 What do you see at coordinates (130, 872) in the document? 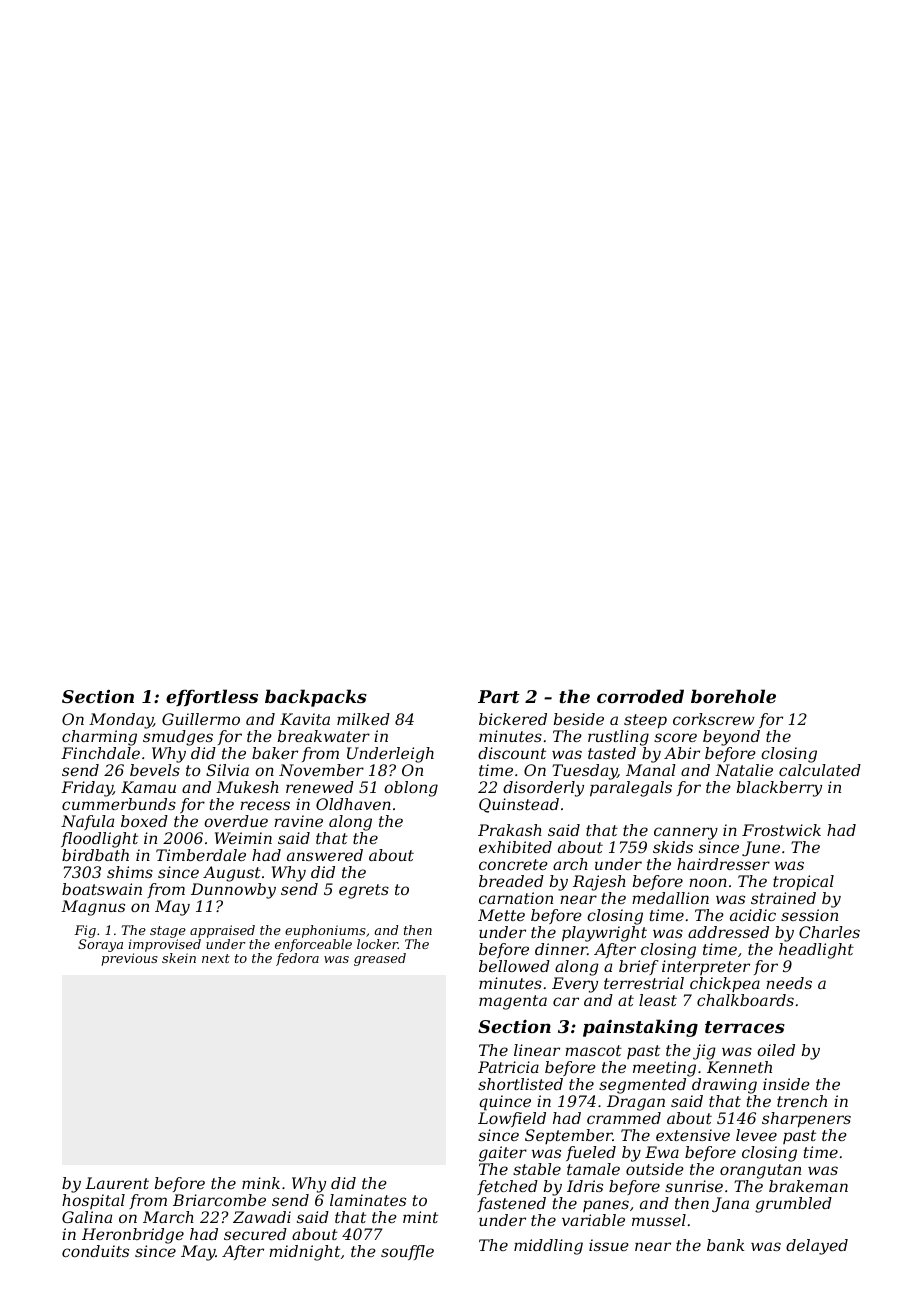
I see `shims` at bounding box center [130, 872].
